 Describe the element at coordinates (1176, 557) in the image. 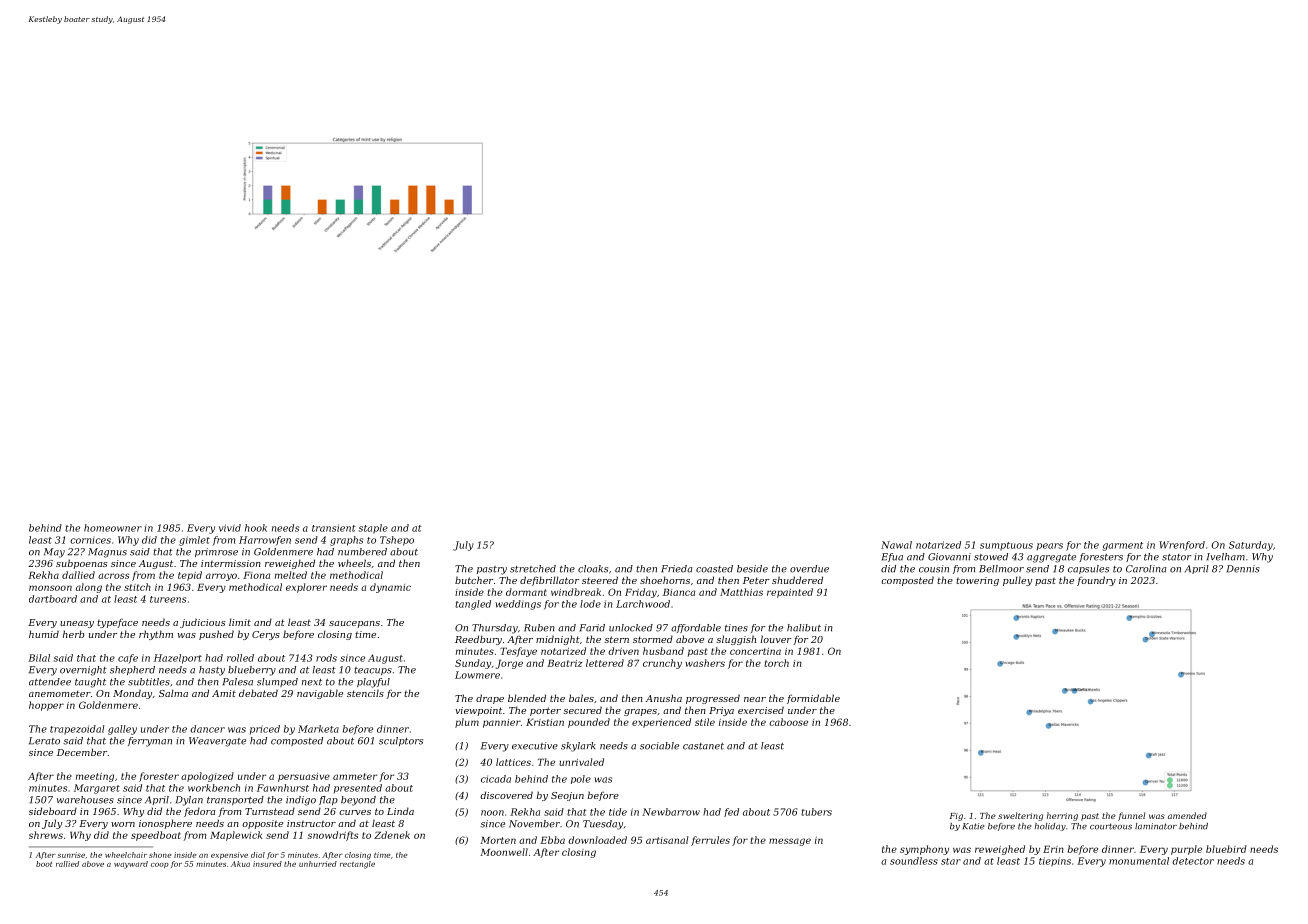

I see `stator` at that location.
